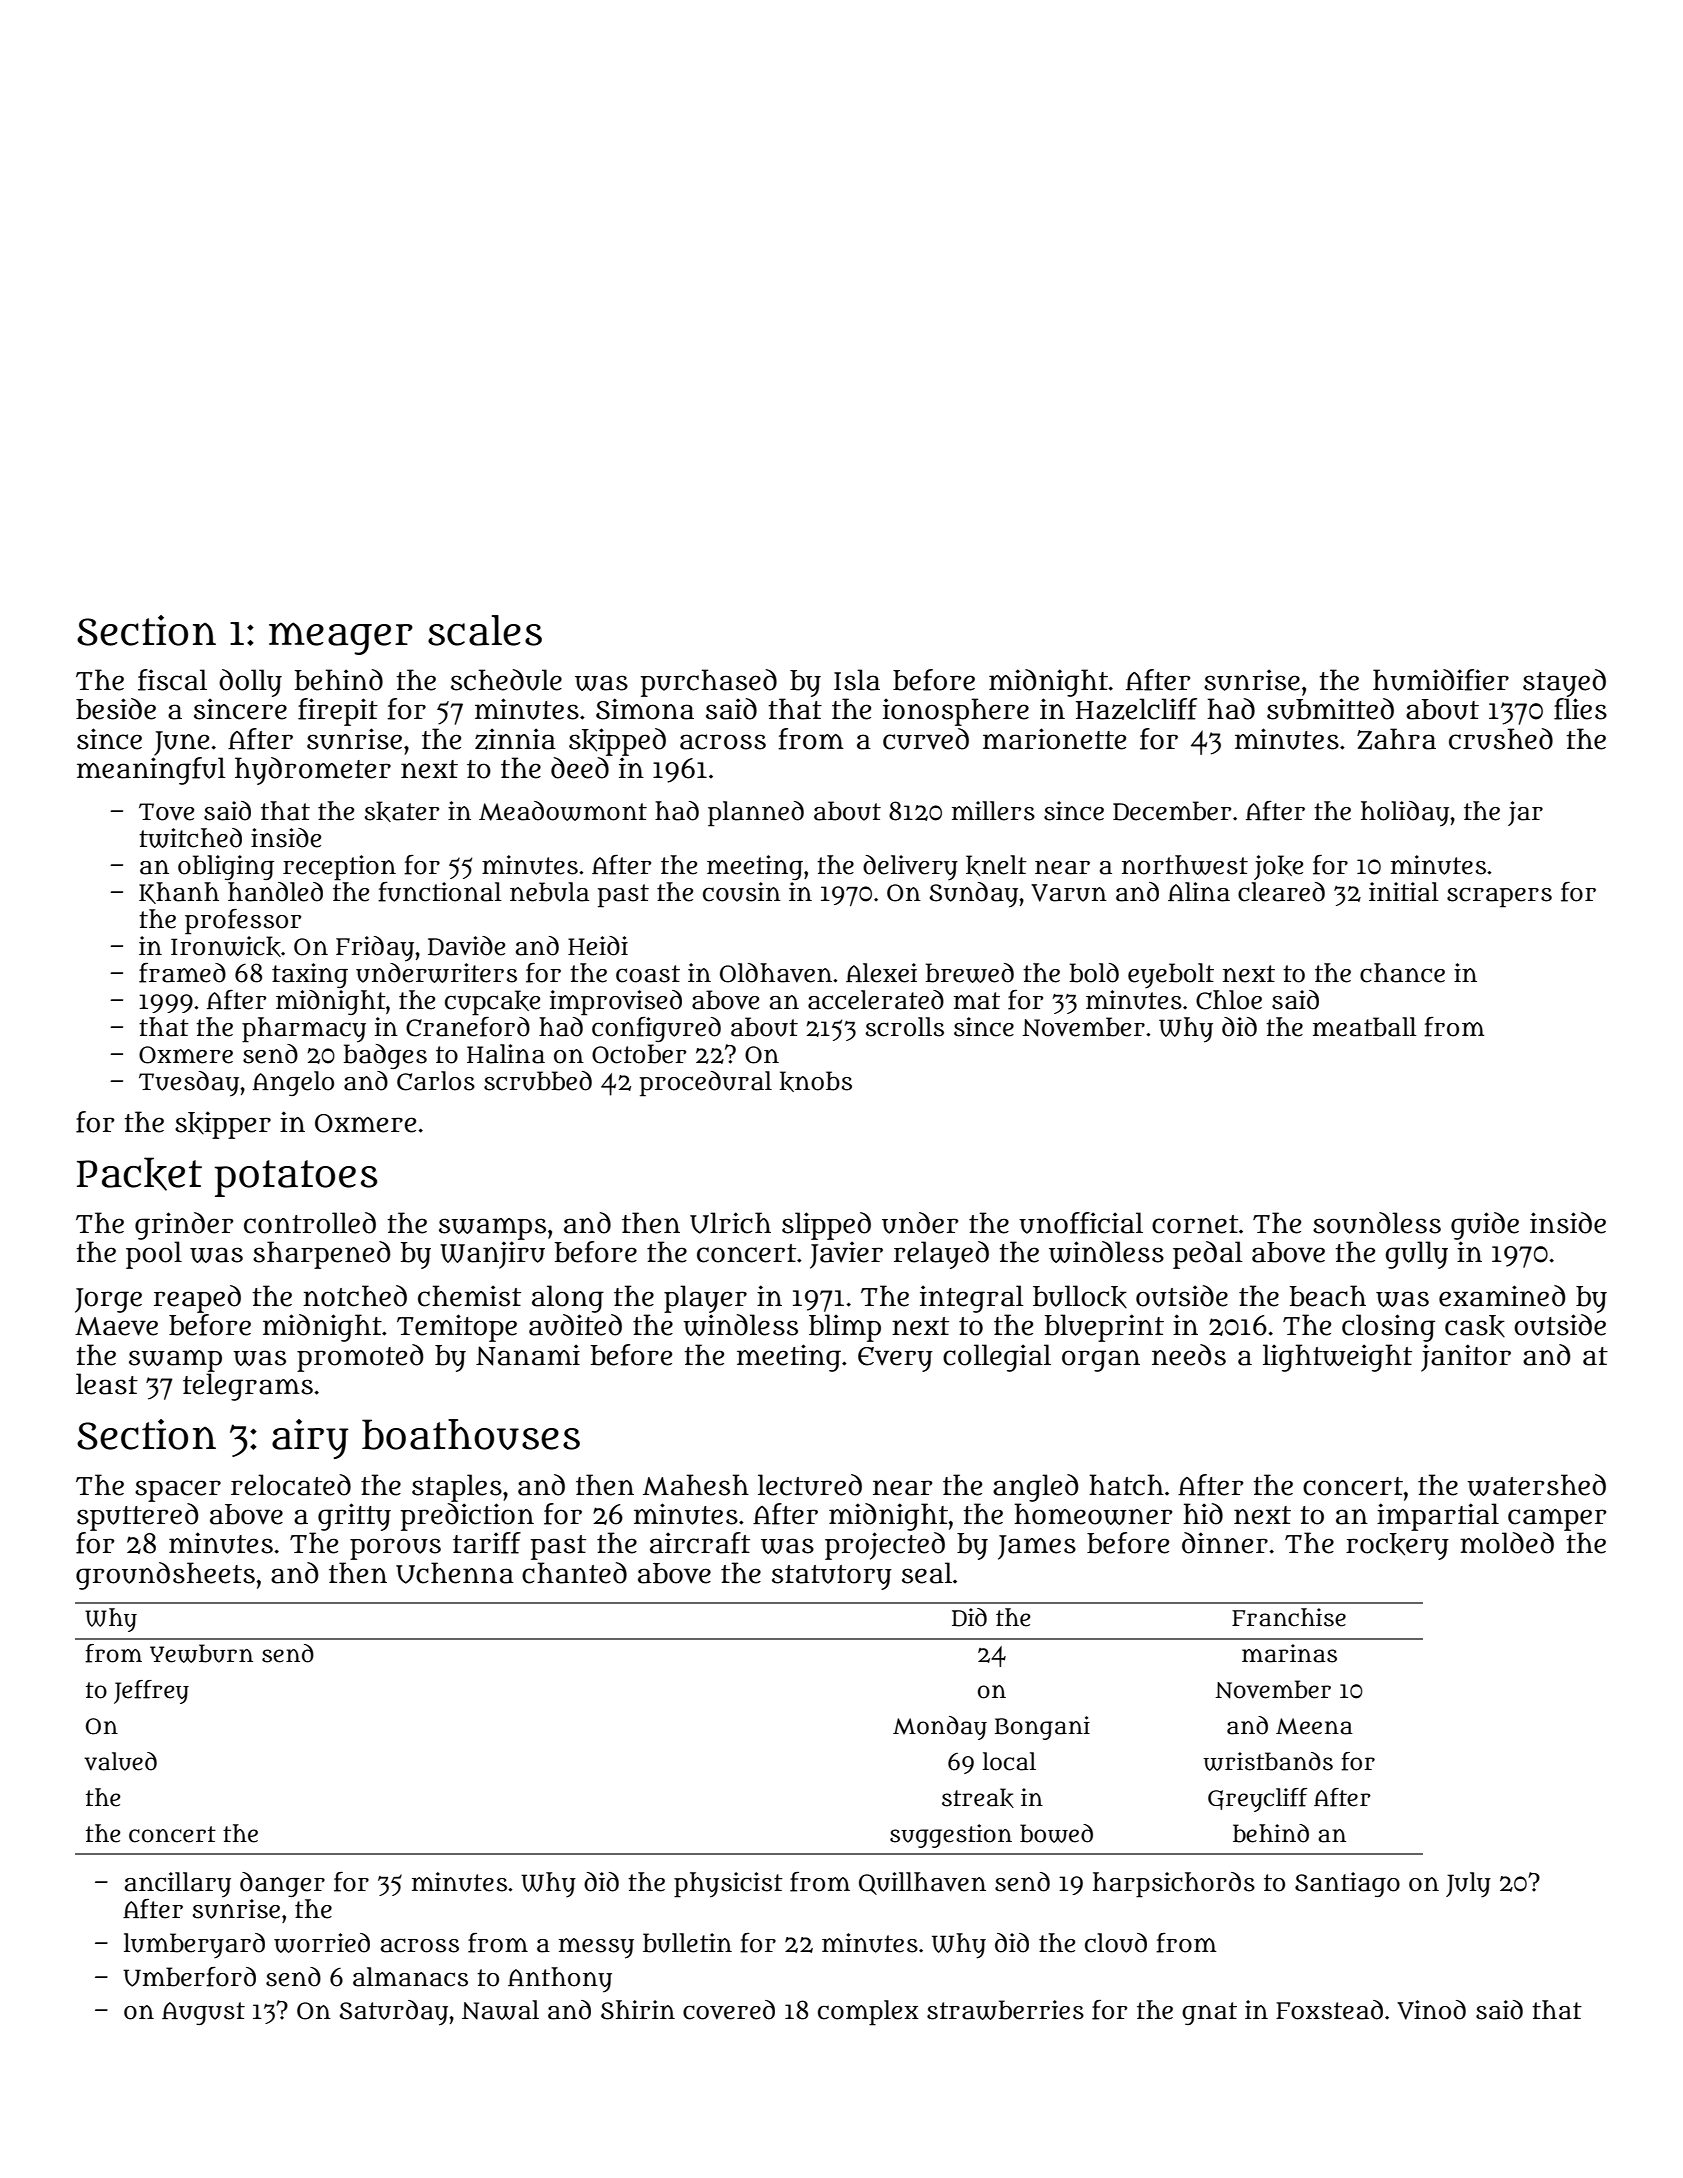 Image resolution: width=1683 pixels, height=2178 pixels. What do you see at coordinates (395, 1549) in the page?
I see `porous` at bounding box center [395, 1549].
